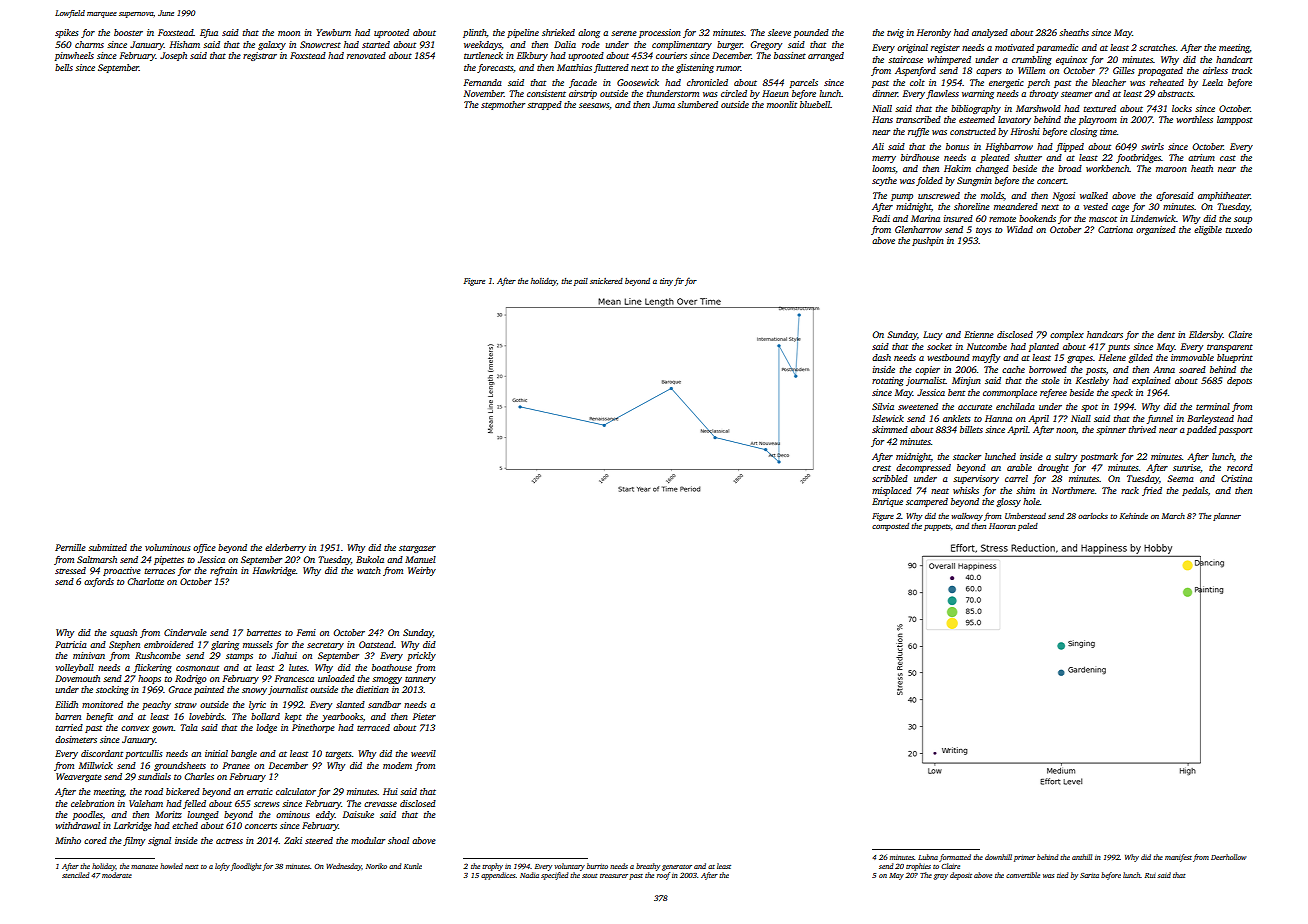 The width and height of the screenshot is (1308, 924). Describe the element at coordinates (417, 549) in the screenshot. I see `stargazer` at that location.
